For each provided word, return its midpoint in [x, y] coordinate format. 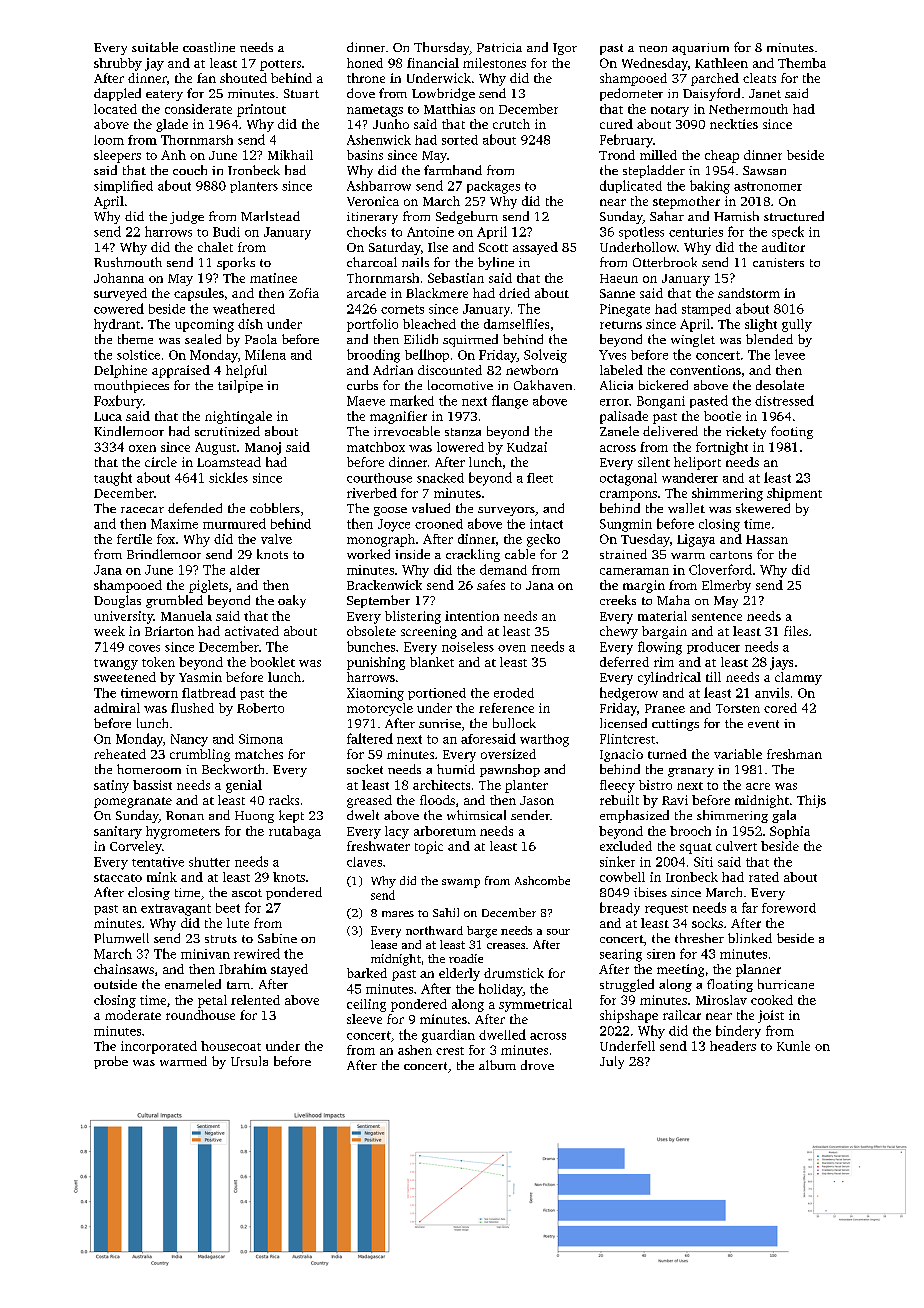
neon [653, 49]
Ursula [249, 1061]
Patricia [499, 47]
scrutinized [227, 431]
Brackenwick [384, 585]
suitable [155, 47]
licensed [623, 723]
